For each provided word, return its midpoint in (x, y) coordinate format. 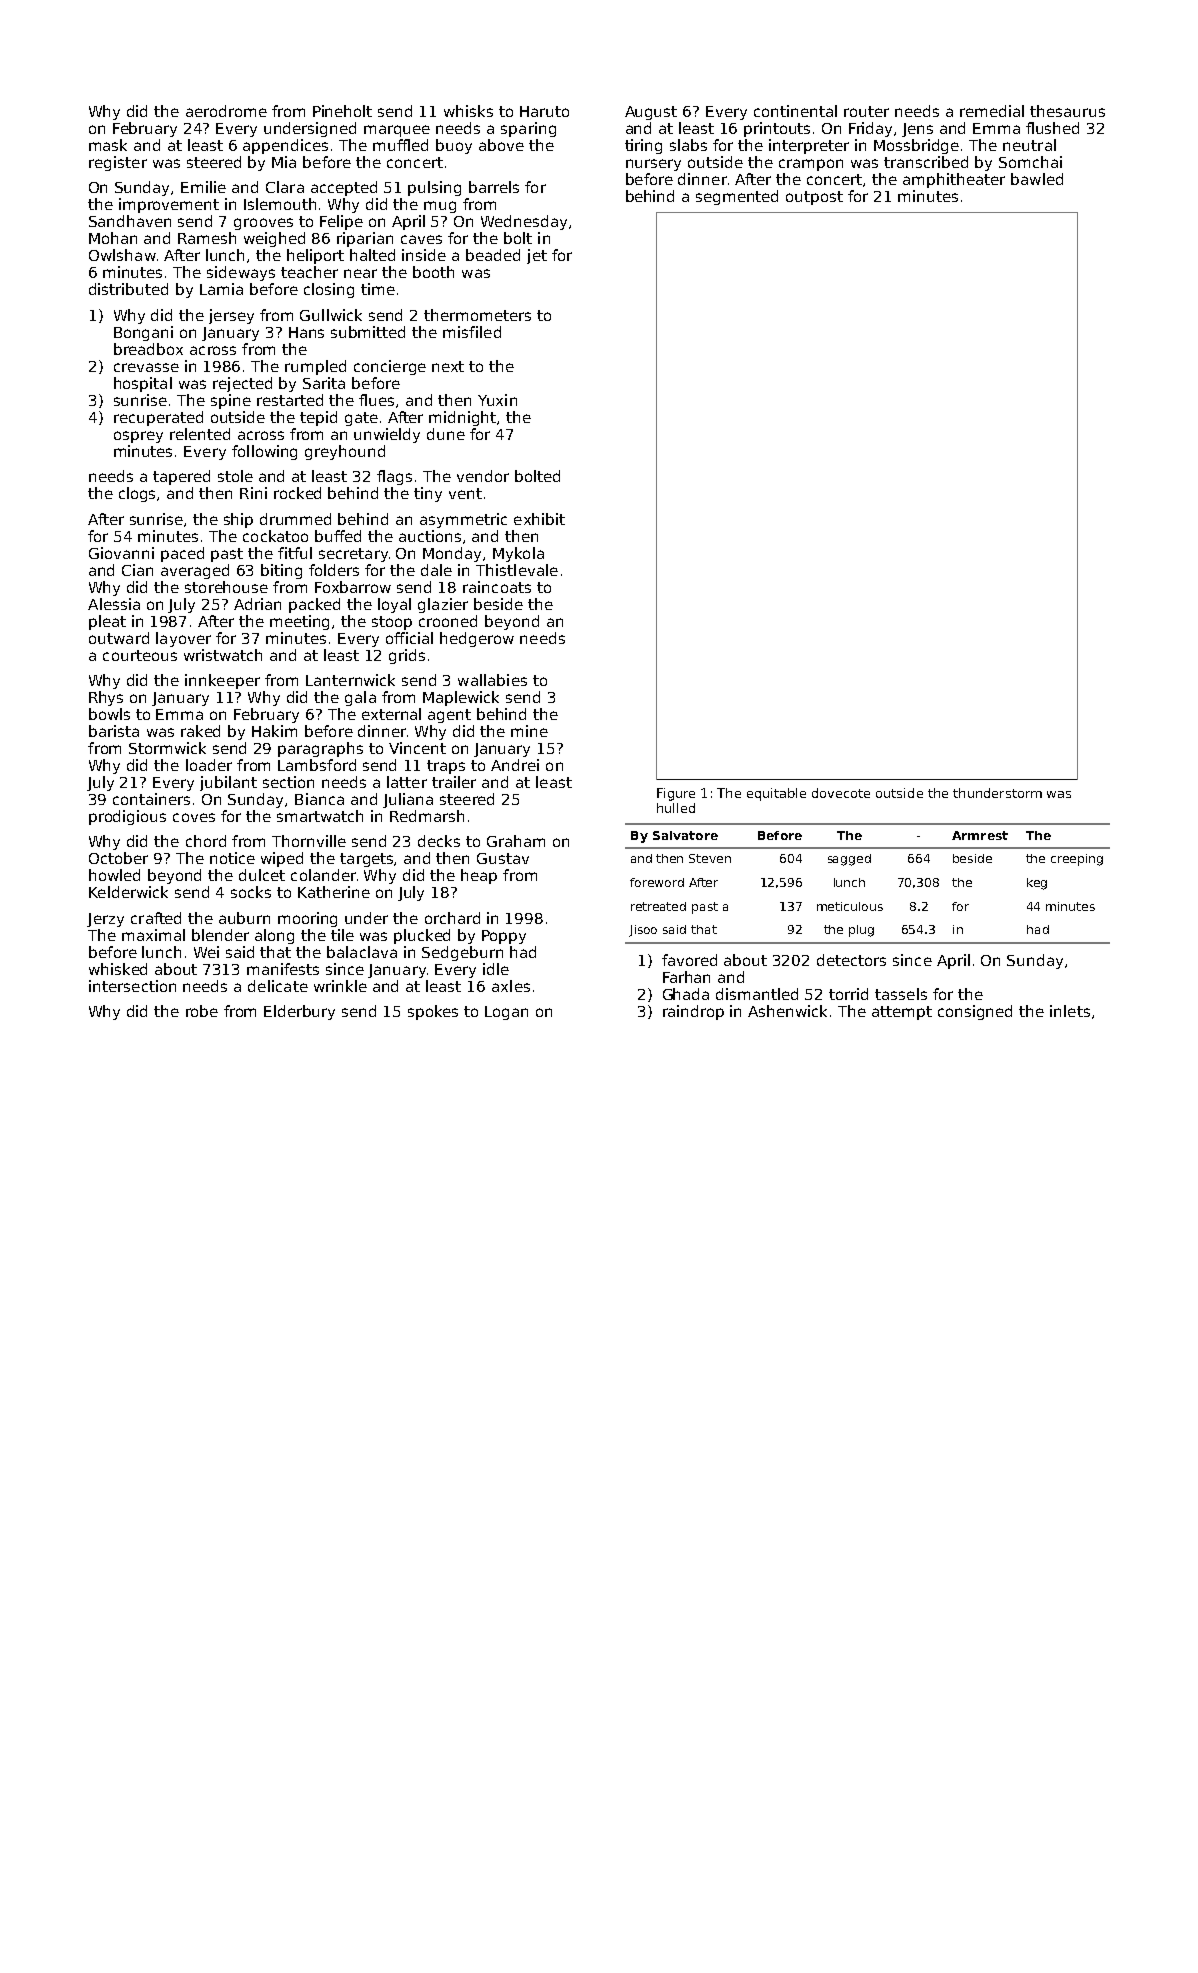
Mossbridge (916, 146)
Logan (506, 1013)
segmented (737, 197)
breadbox (148, 349)
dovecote (841, 793)
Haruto (544, 111)
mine (529, 731)
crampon (811, 165)
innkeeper (222, 681)
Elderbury (299, 1012)
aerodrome (226, 111)
